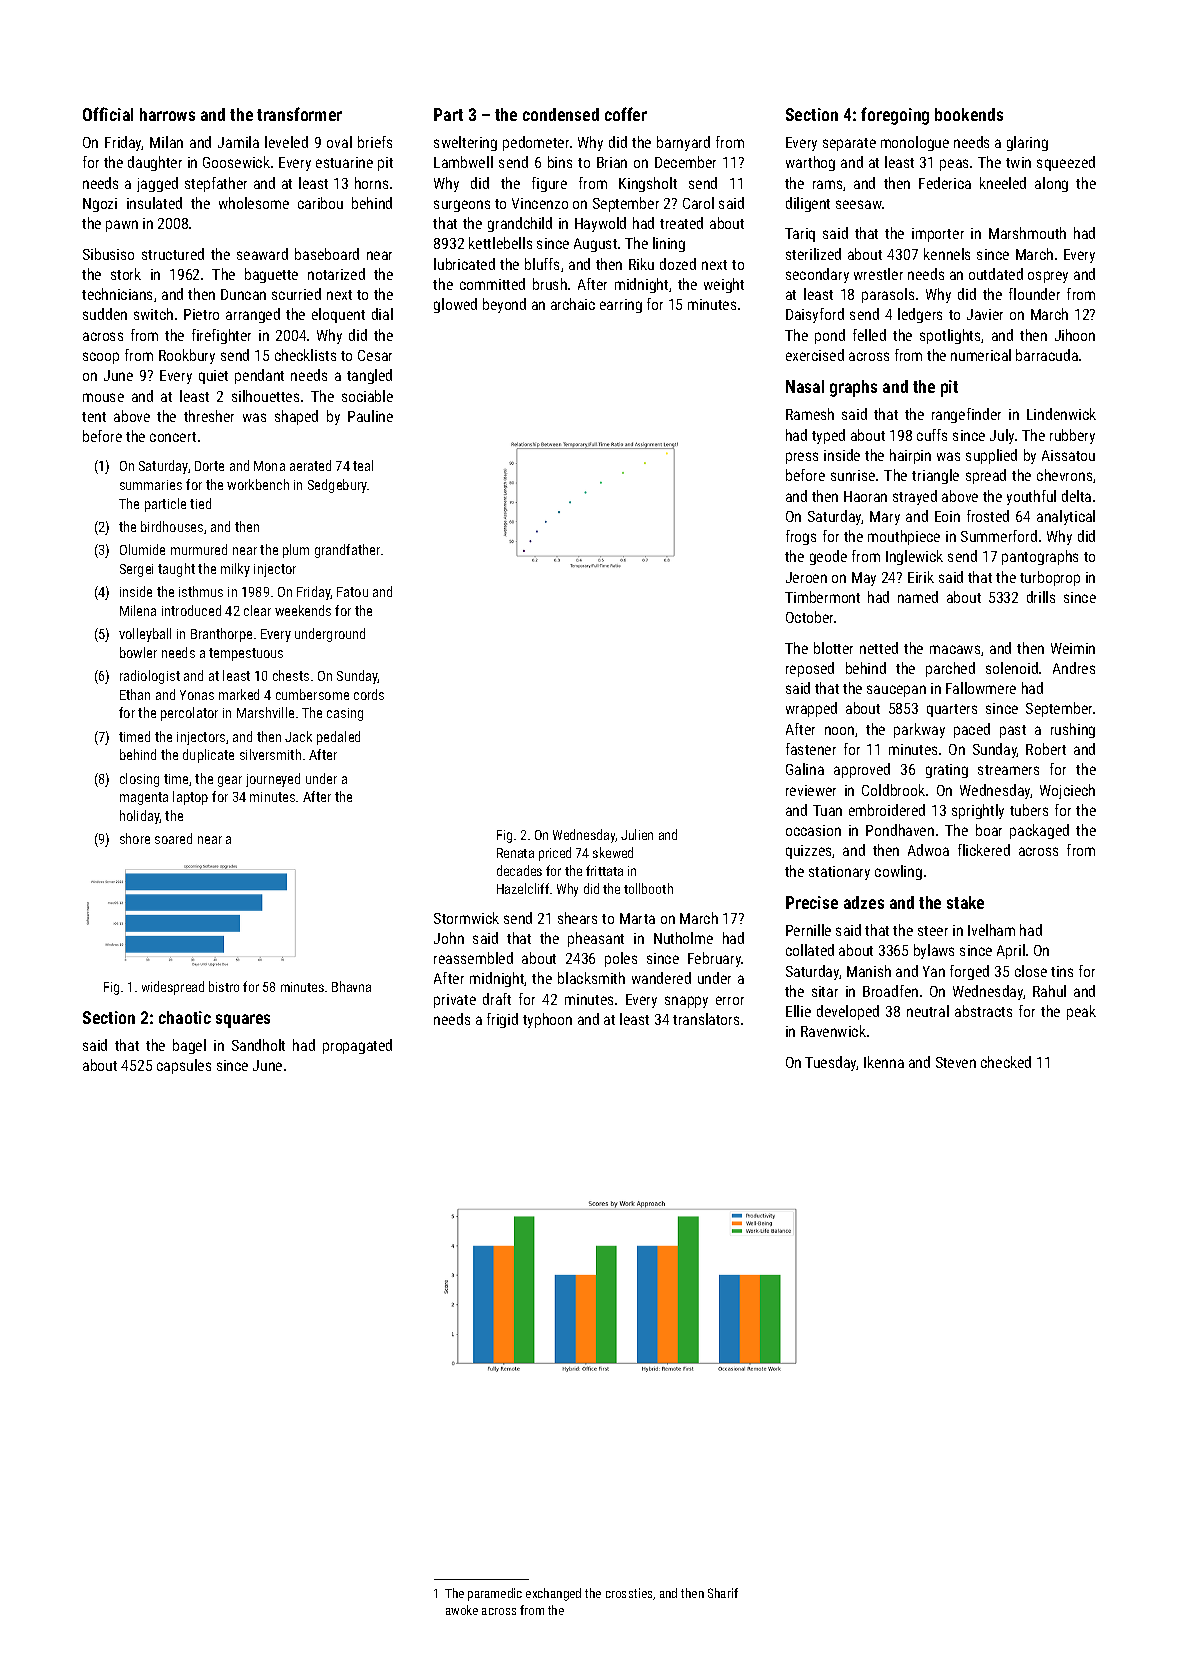  I want to click on brush, so click(550, 284).
